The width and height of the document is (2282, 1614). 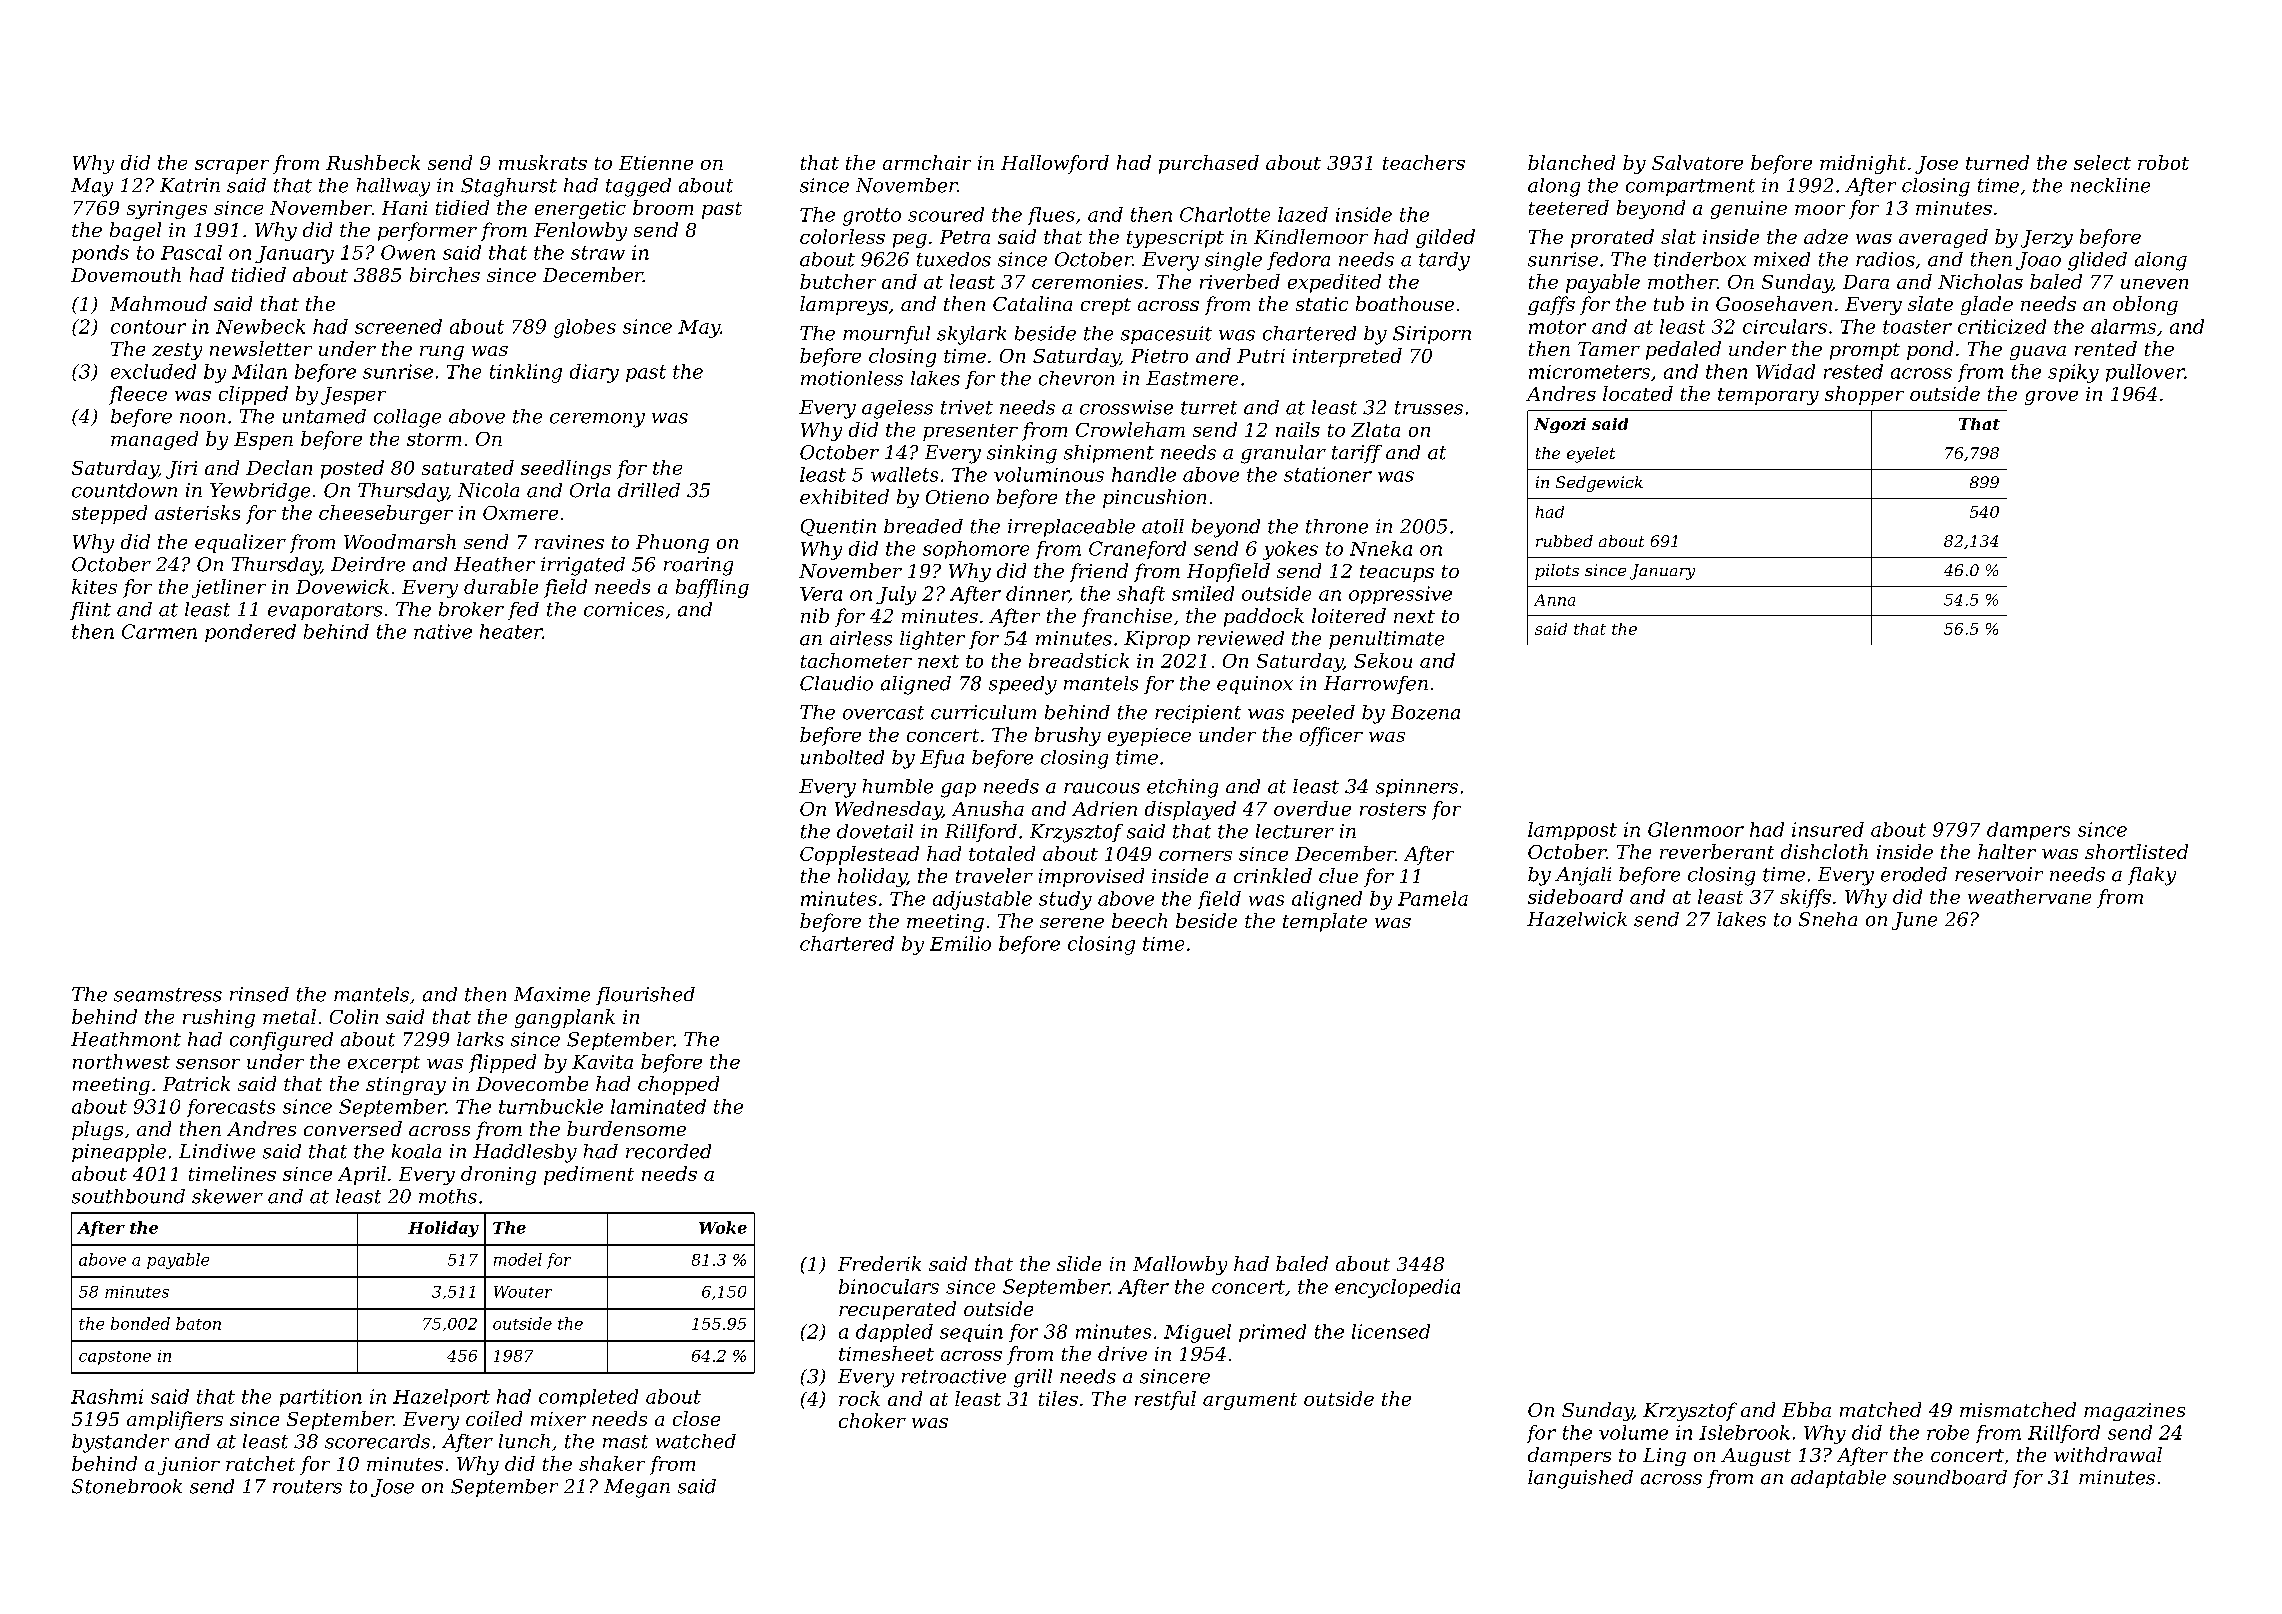 I want to click on grotto, so click(x=872, y=217).
